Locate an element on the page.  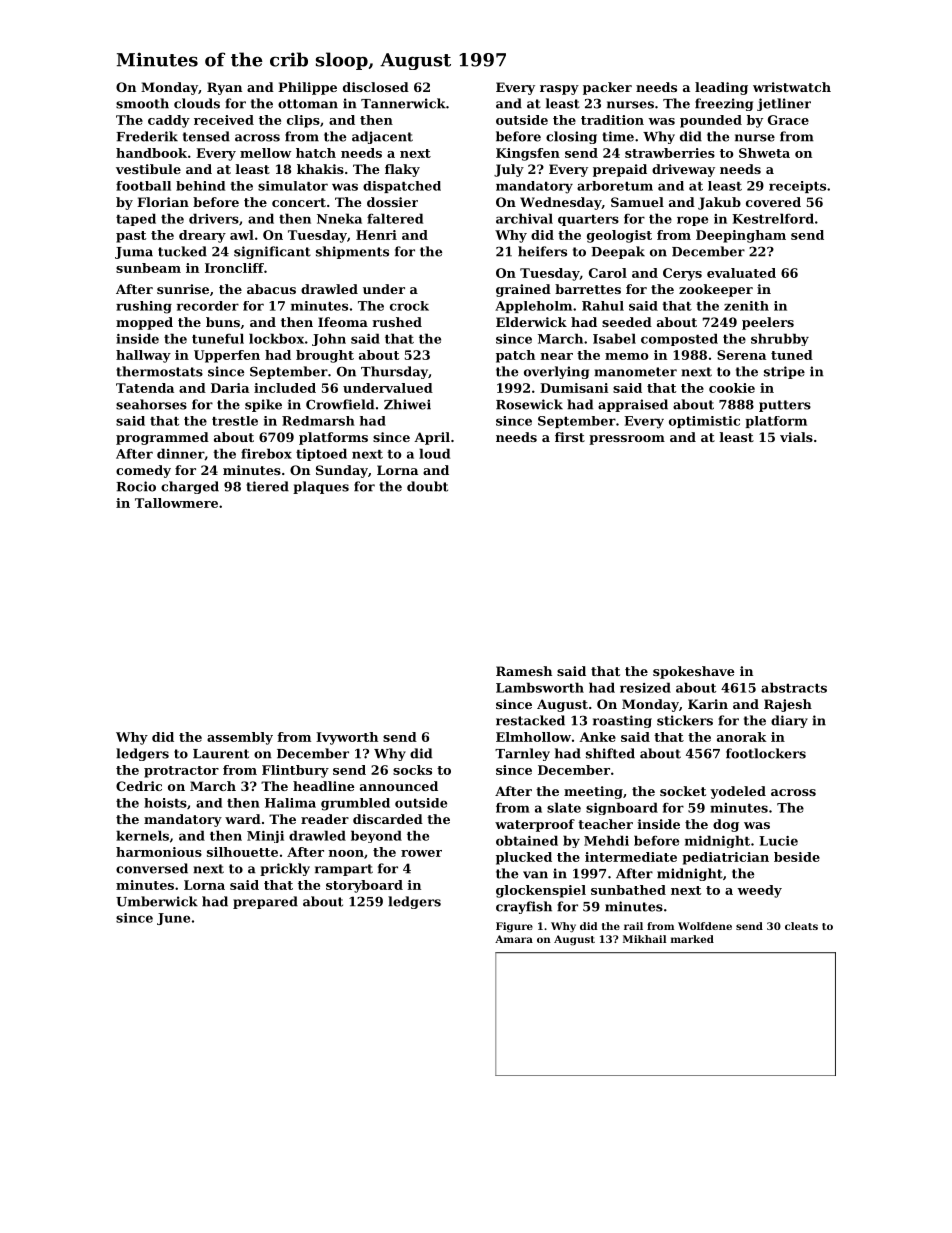
clips is located at coordinates (303, 121).
